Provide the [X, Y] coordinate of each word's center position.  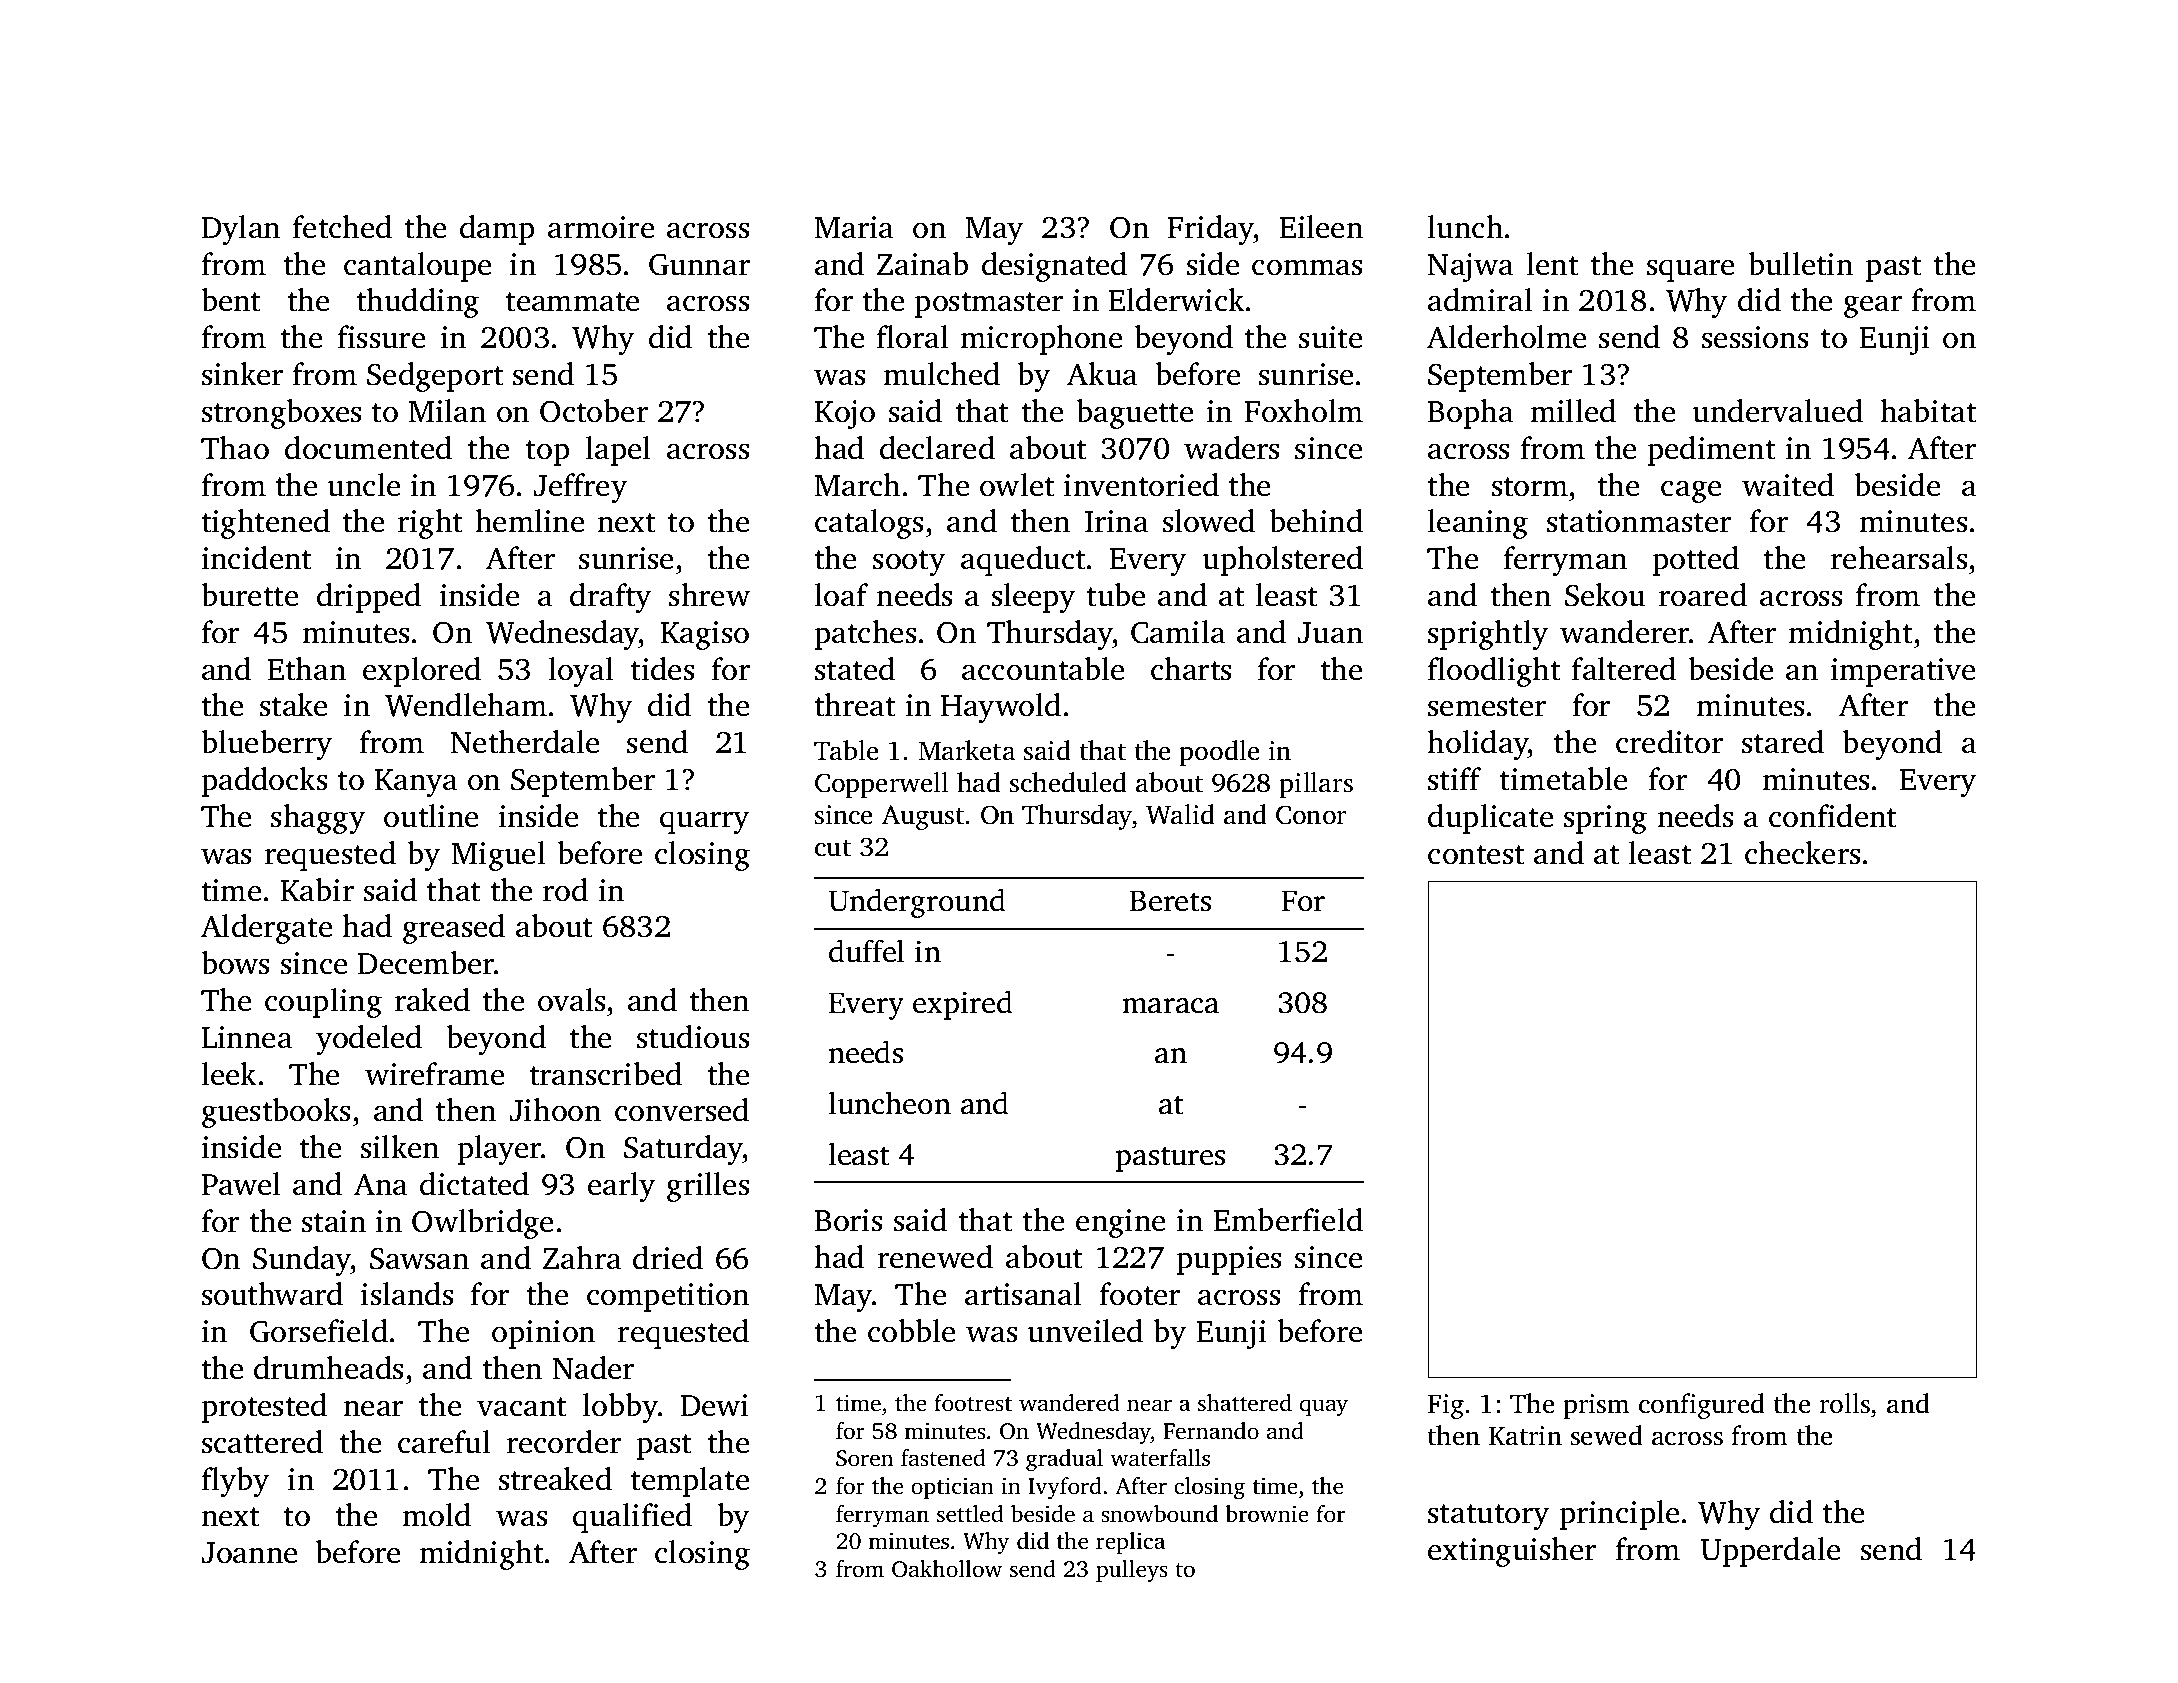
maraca [1170, 1006]
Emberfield [1288, 1220]
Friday [1211, 230]
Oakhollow [947, 1569]
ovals [571, 1000]
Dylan [241, 230]
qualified [632, 1518]
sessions [1755, 337]
